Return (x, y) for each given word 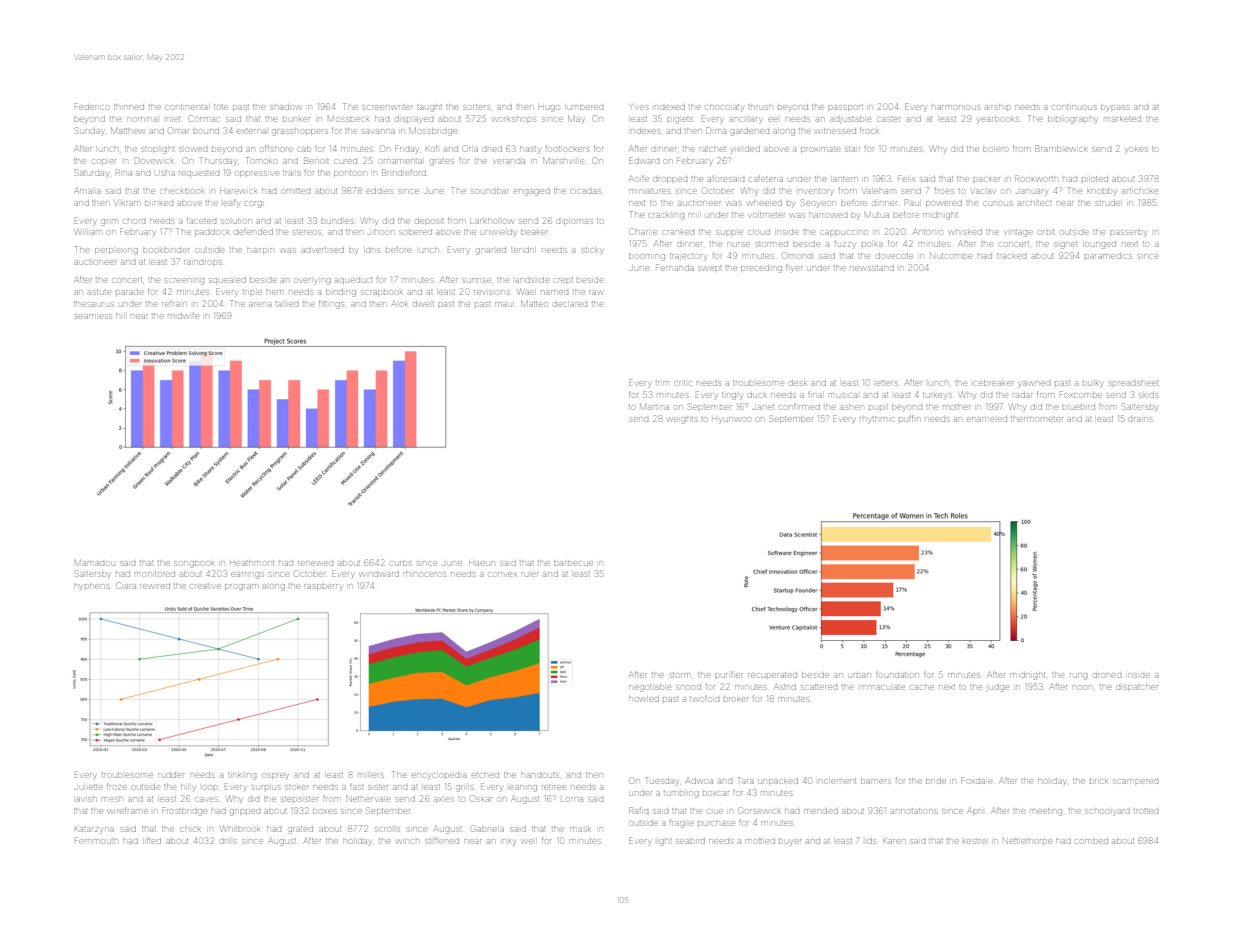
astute (99, 292)
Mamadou (95, 562)
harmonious (956, 107)
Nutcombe (951, 255)
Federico (92, 106)
